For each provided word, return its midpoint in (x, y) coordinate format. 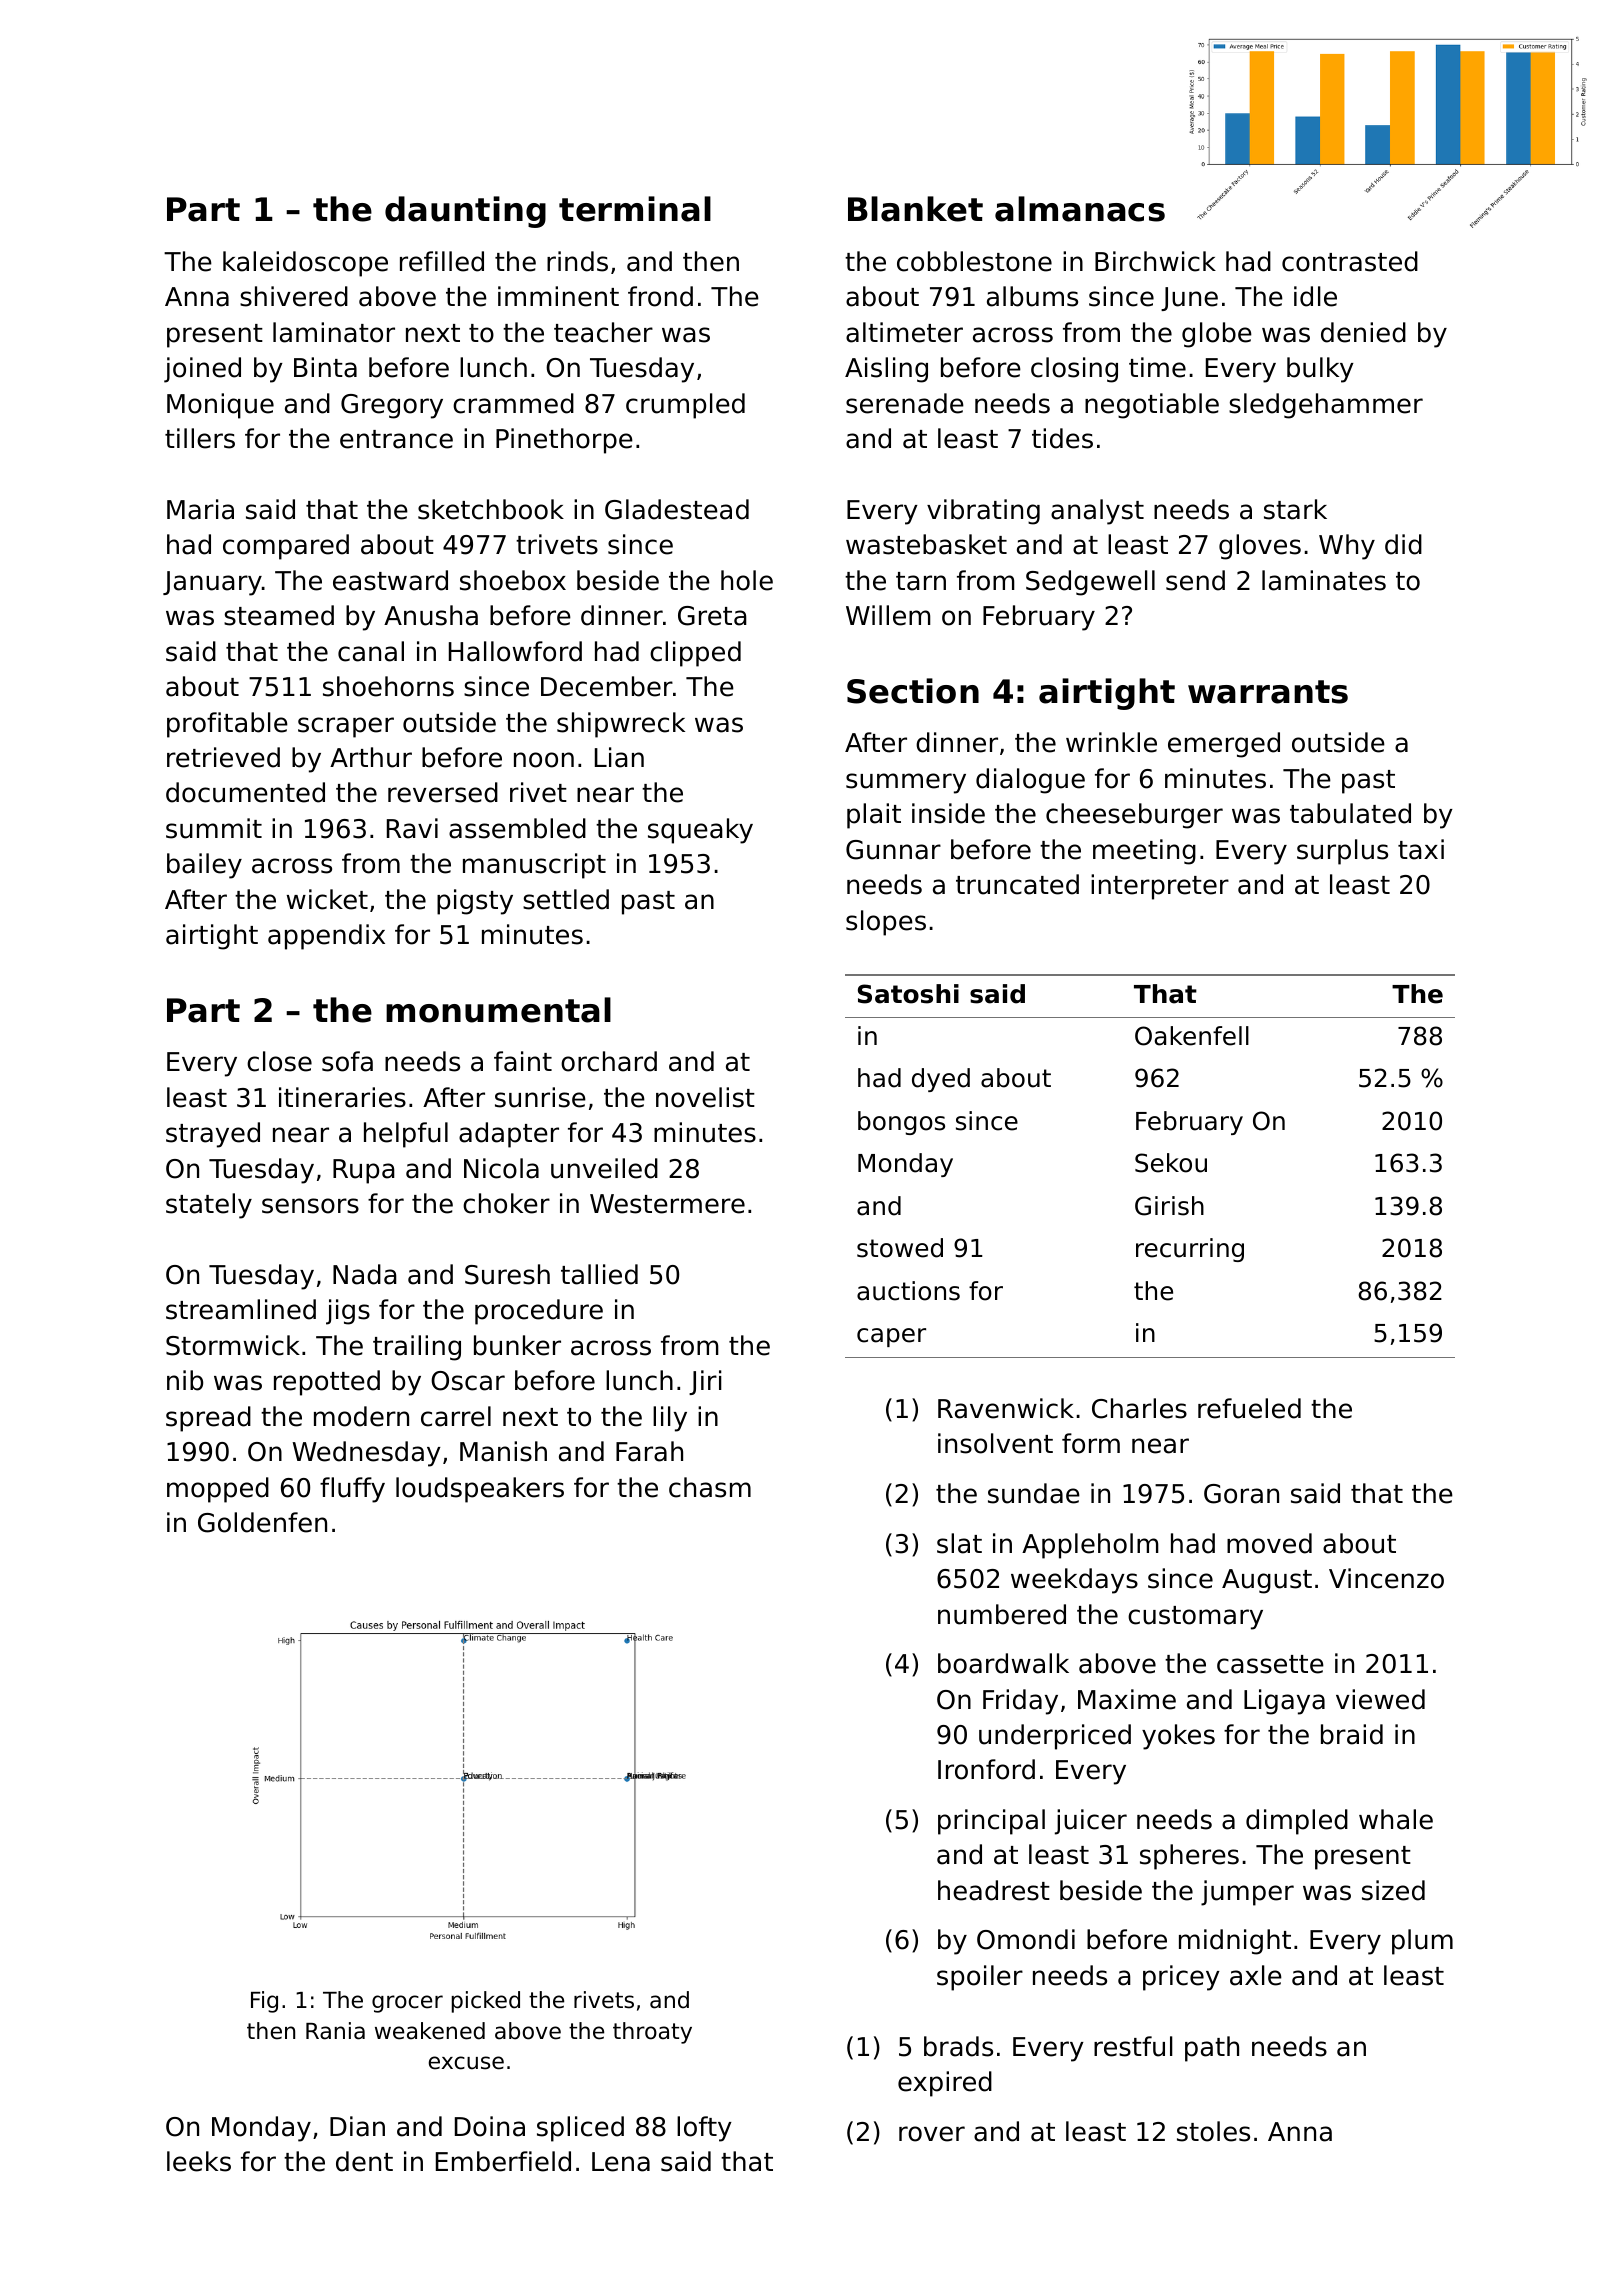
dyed (941, 1080)
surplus (1342, 852)
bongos (901, 1123)
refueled (1249, 1408)
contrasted (1350, 261)
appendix (326, 937)
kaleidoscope (305, 264)
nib (185, 1380)
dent (364, 2161)
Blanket (915, 209)
